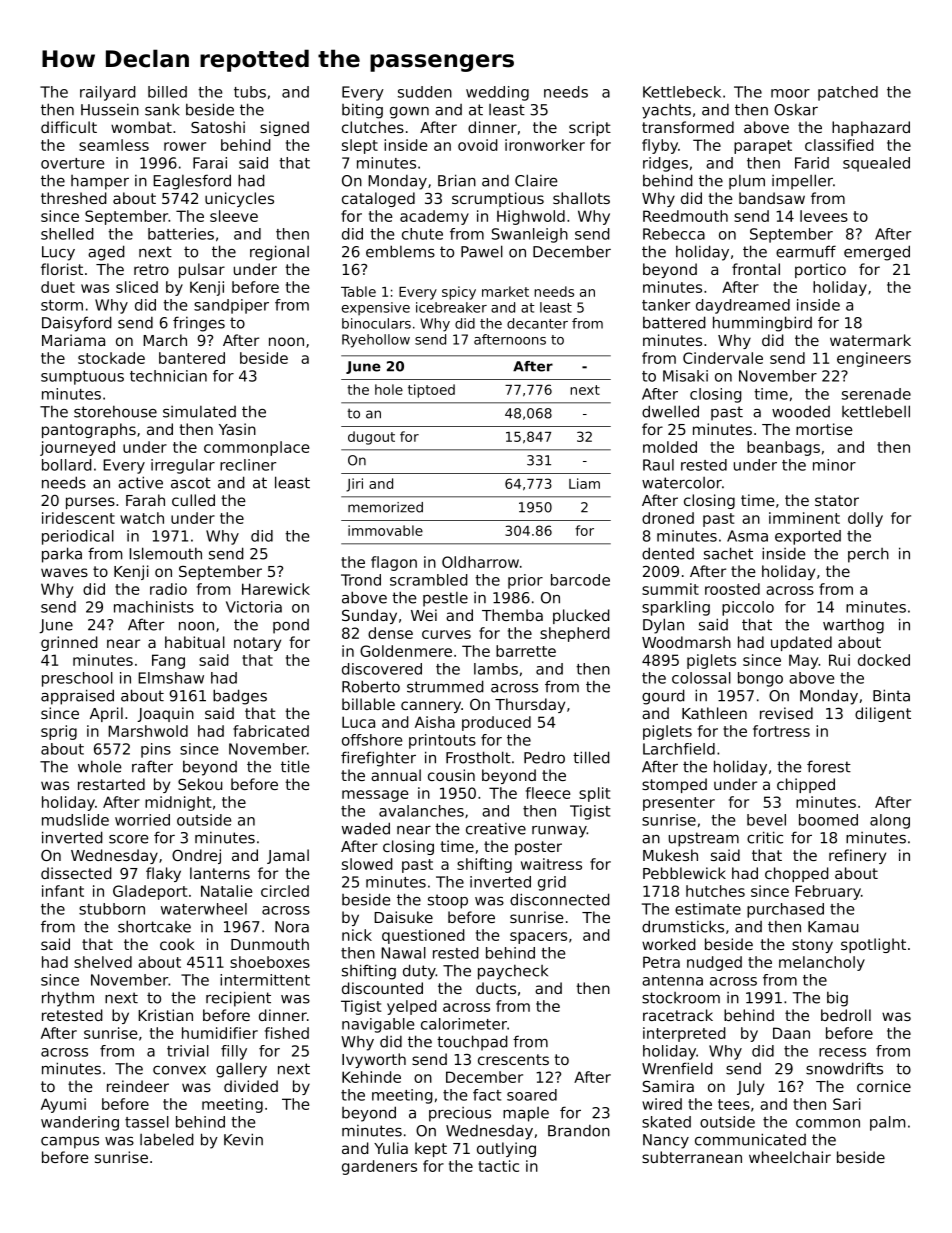 Image resolution: width=952 pixels, height=1233 pixels. Describe the element at coordinates (876, 411) in the screenshot. I see `kettlebell` at that location.
